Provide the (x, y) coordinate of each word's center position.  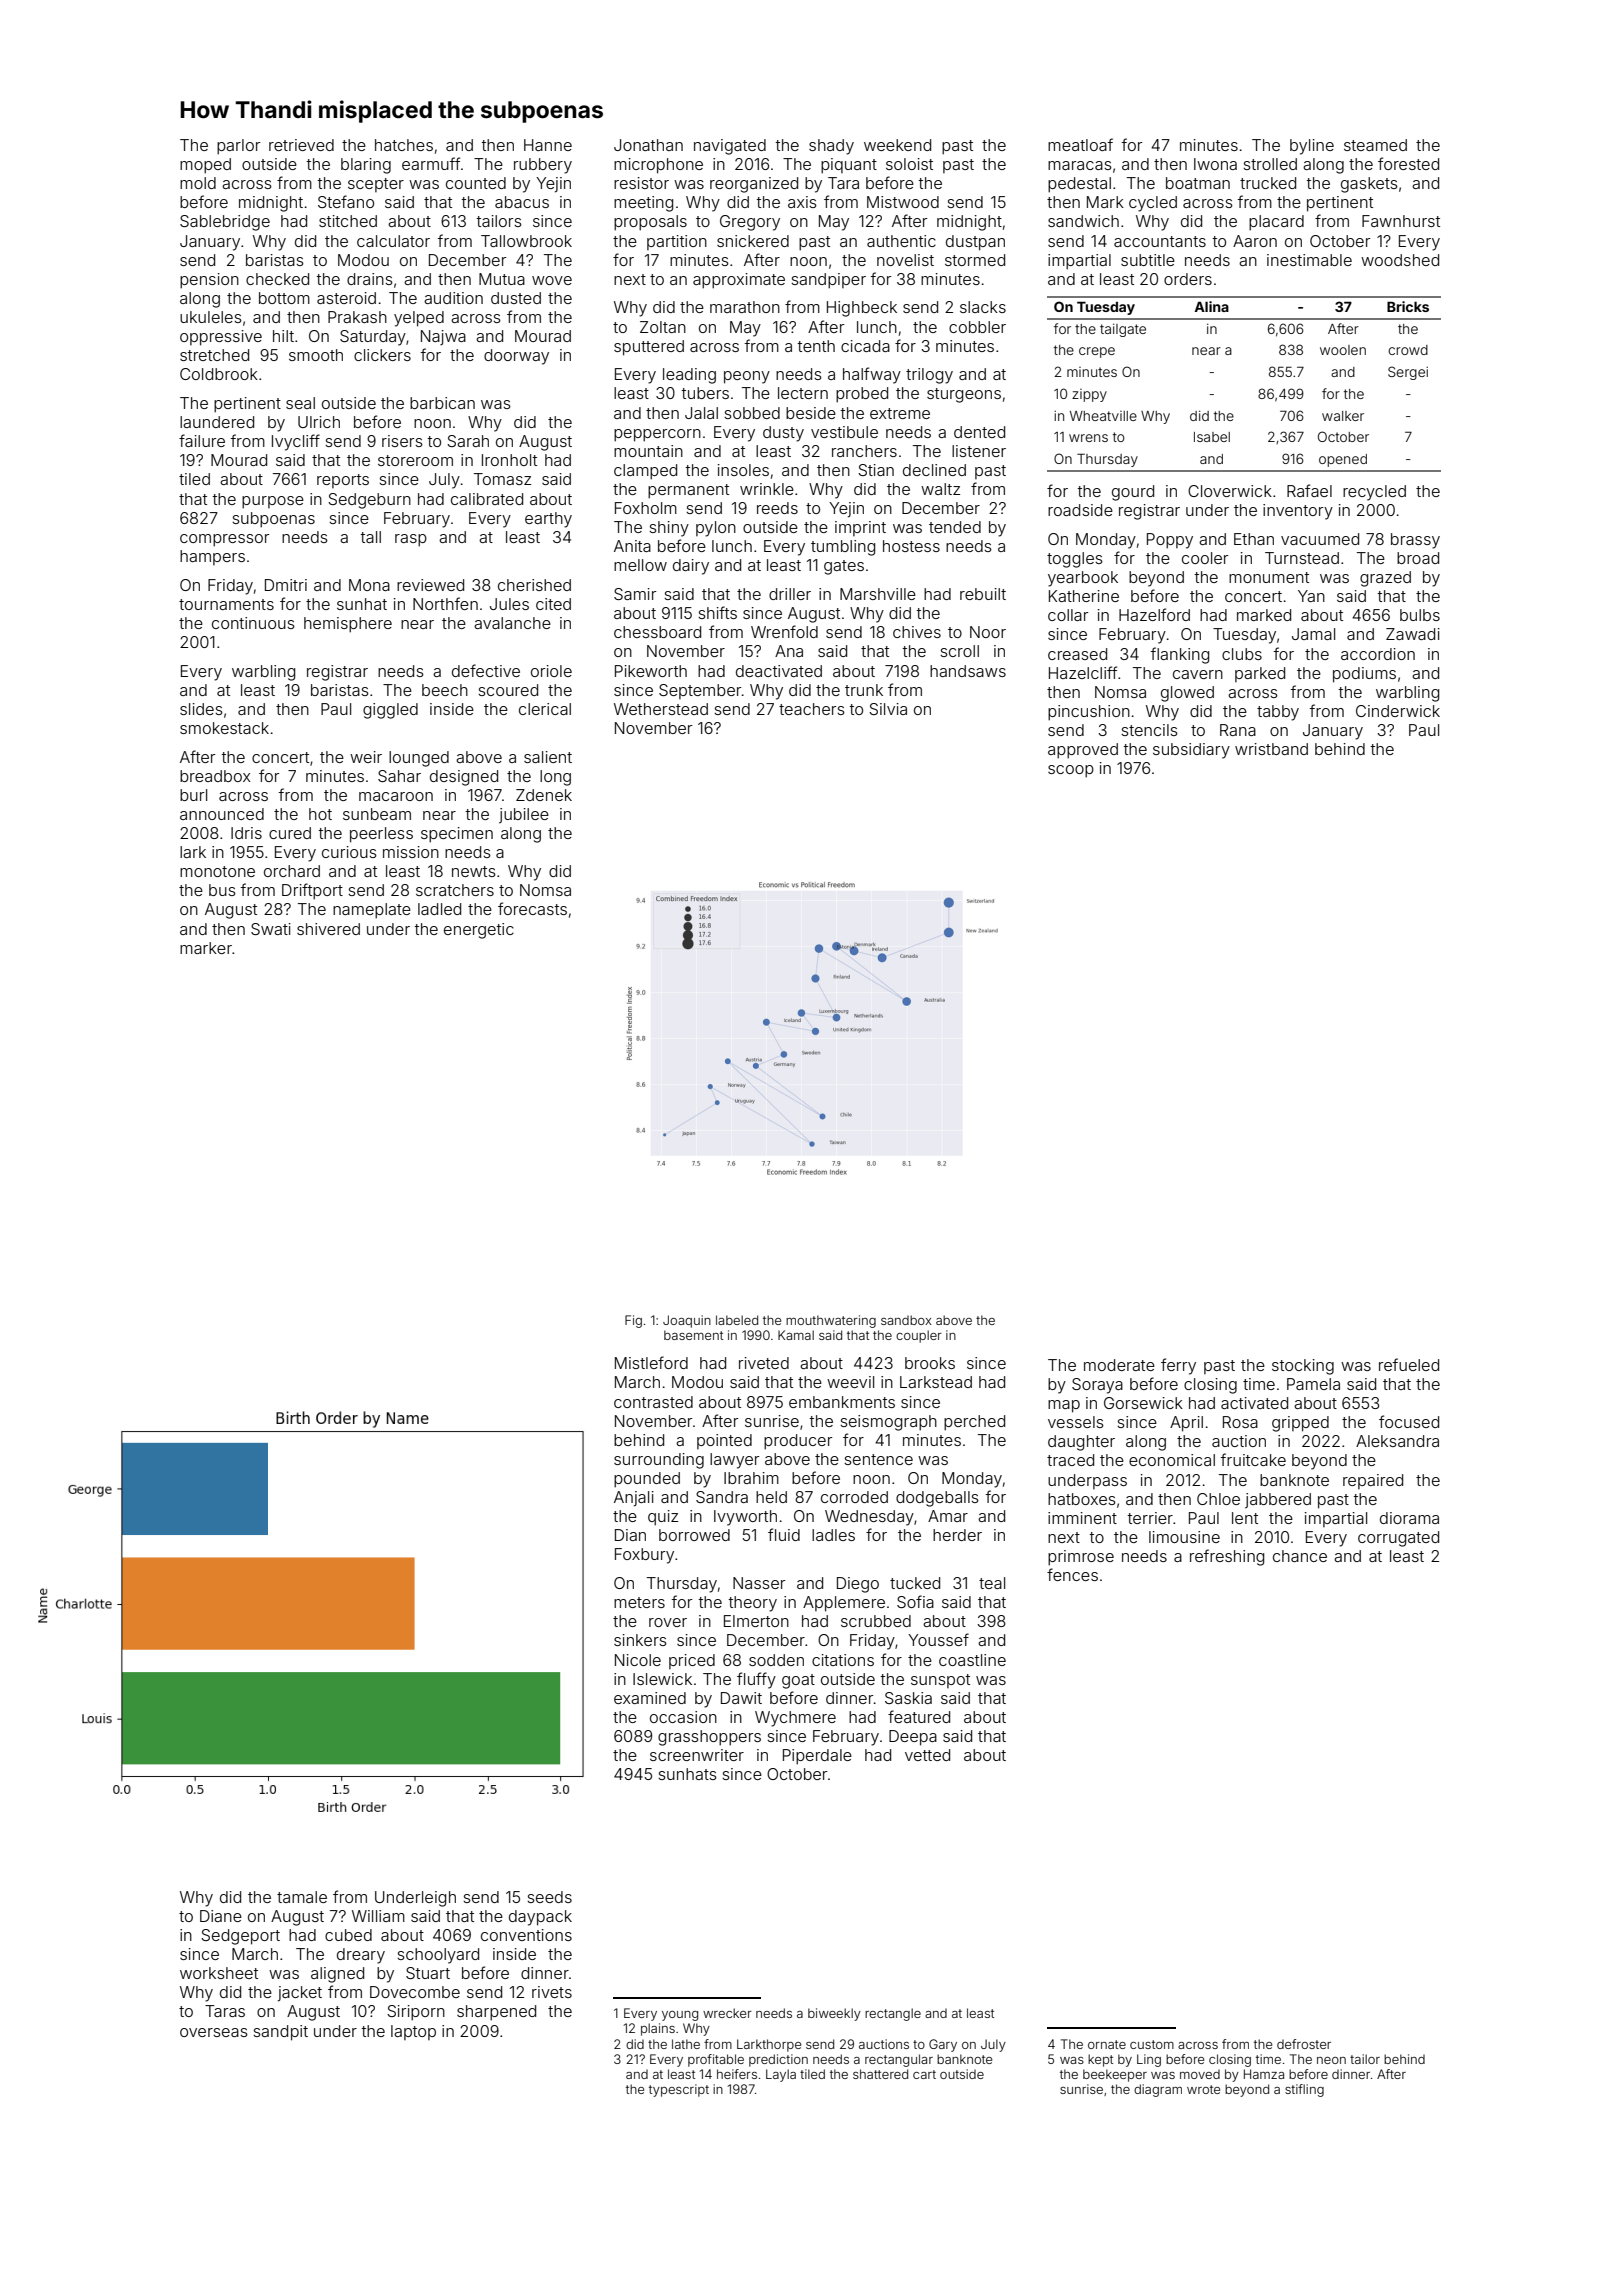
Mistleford (651, 1362)
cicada (865, 346)
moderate (1119, 1365)
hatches (404, 145)
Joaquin (687, 1321)
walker (1343, 416)
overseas (214, 2032)
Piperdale (817, 1757)
